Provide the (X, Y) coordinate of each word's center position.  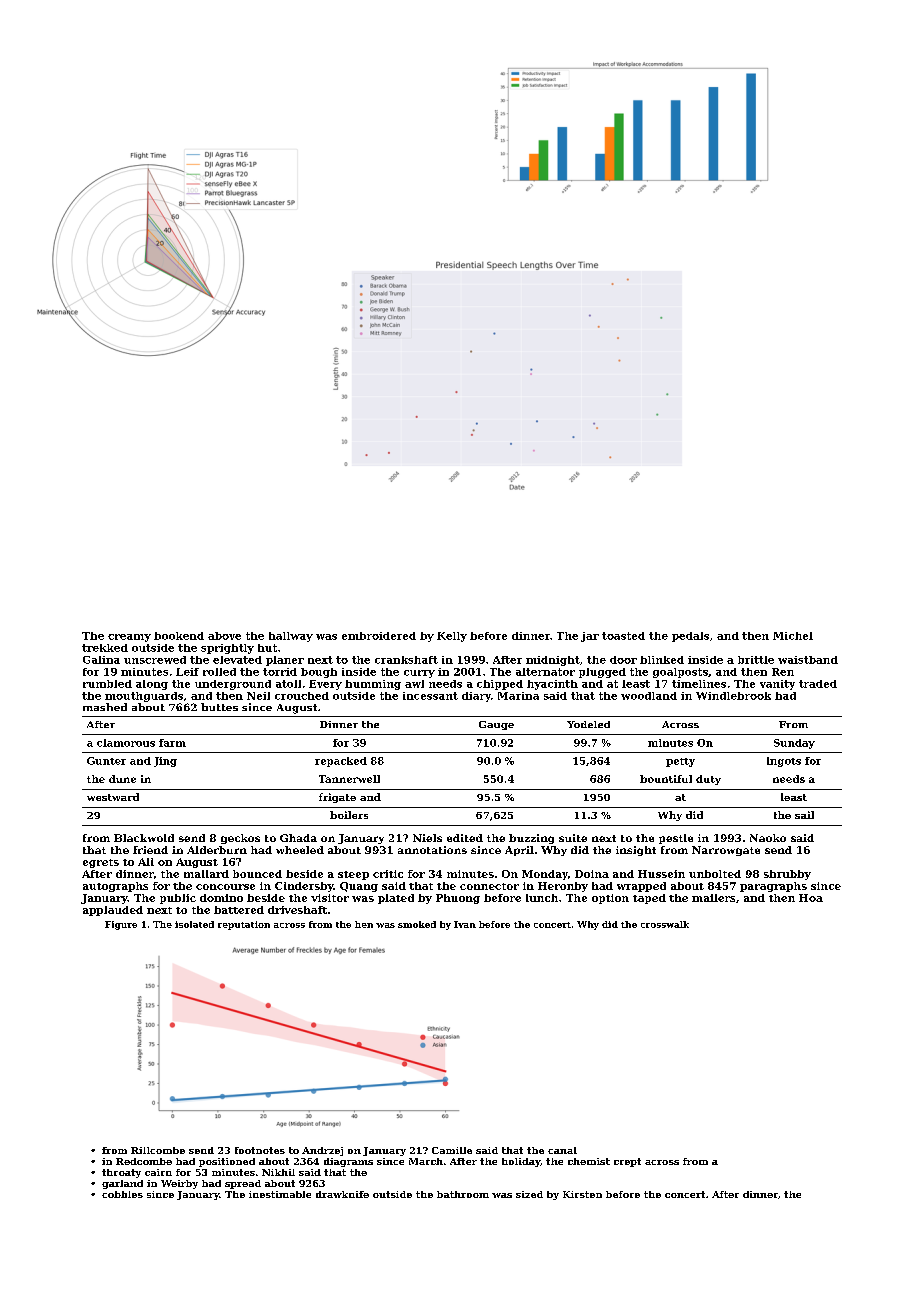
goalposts (680, 673)
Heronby (563, 887)
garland (122, 1184)
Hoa (811, 898)
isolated (194, 924)
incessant (430, 696)
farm (172, 743)
